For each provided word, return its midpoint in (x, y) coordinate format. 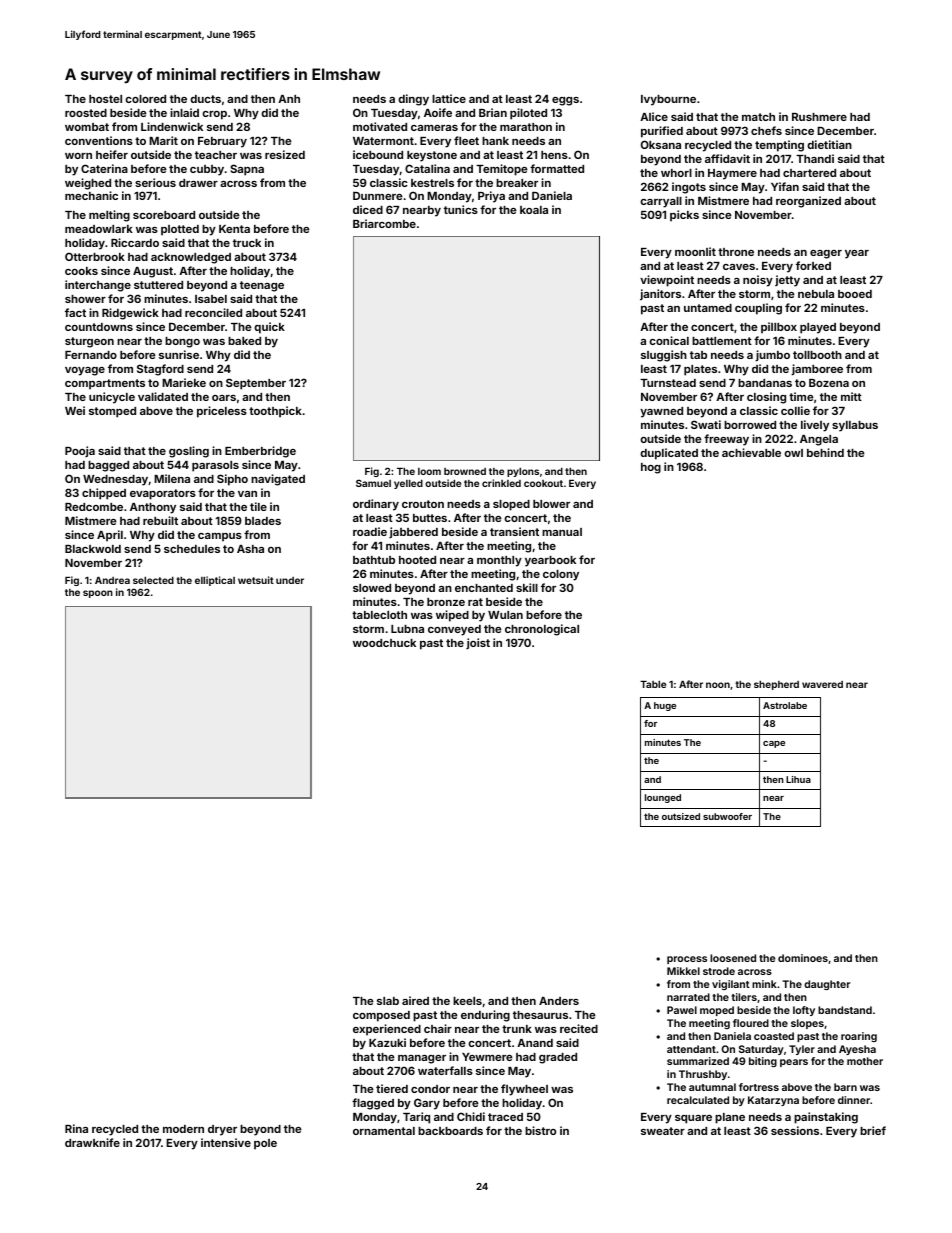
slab (388, 1001)
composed (381, 1016)
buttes (430, 518)
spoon (98, 594)
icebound (378, 154)
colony (561, 575)
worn (78, 156)
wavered (822, 684)
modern (183, 1129)
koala (534, 210)
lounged (663, 798)
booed (855, 294)
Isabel (211, 299)
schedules (192, 549)
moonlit (695, 251)
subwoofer (727, 816)
